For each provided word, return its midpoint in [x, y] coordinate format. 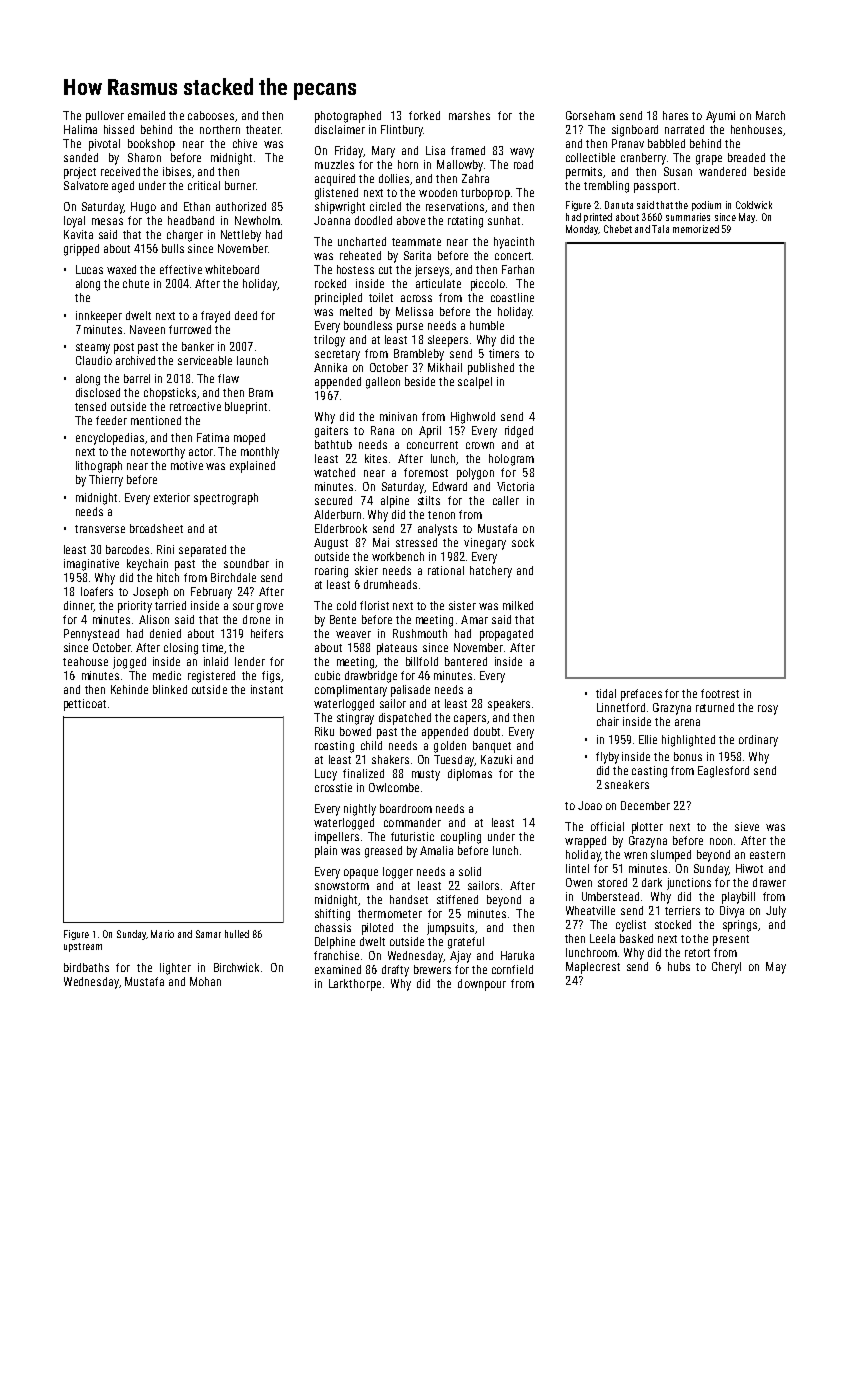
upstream [83, 947]
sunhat [504, 220]
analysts [437, 530]
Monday [582, 230]
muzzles [334, 164]
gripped [81, 250]
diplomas [470, 775]
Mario [162, 934]
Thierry [106, 481]
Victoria [515, 486]
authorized [241, 206]
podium [706, 206]
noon [721, 841]
